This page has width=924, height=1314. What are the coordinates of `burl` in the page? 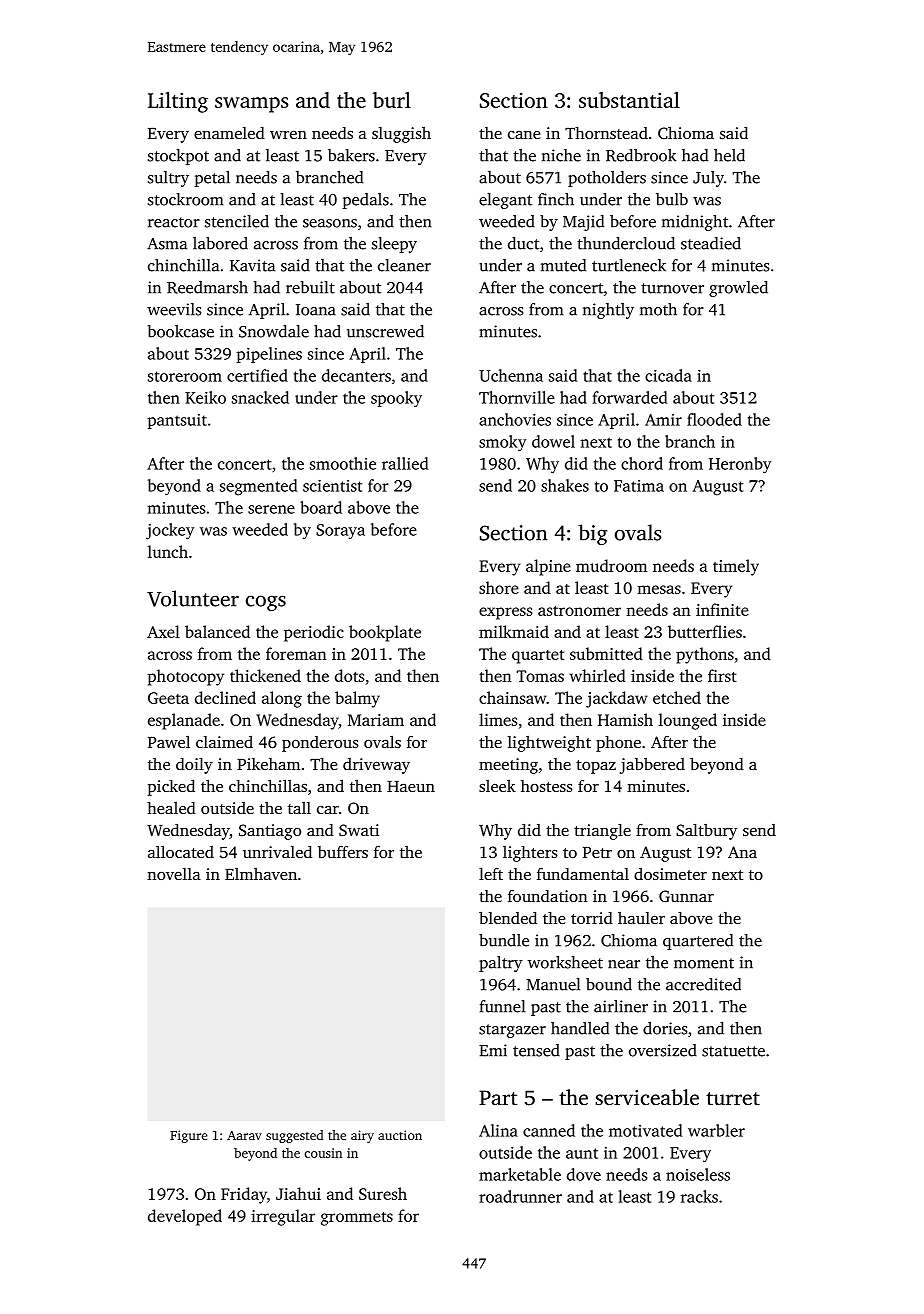 It's located at (392, 100).
